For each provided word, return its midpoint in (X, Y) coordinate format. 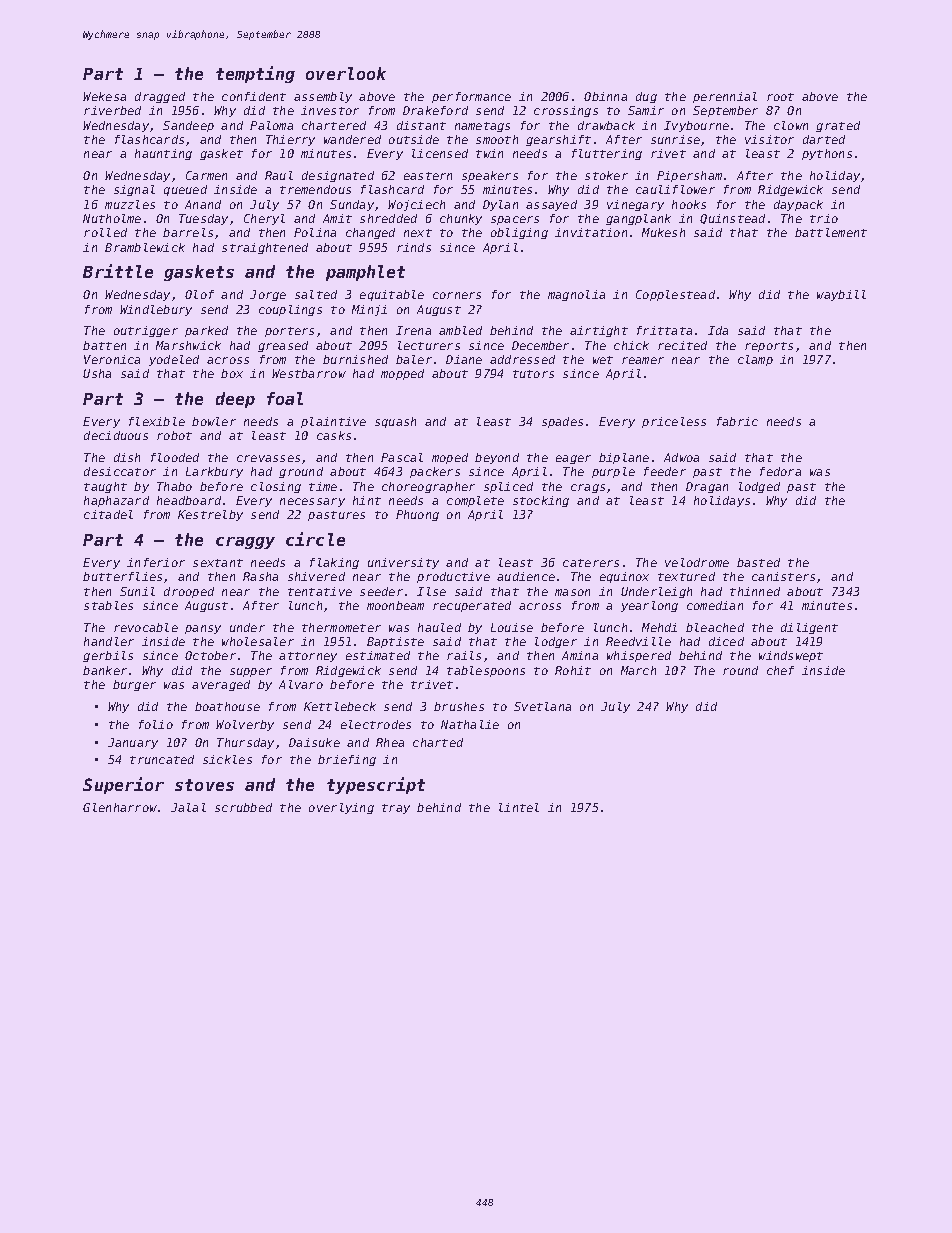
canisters (783, 576)
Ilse (431, 591)
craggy (245, 543)
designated (338, 176)
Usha (97, 373)
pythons (827, 154)
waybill (841, 295)
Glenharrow (120, 807)
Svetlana (542, 706)
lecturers (429, 345)
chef (780, 670)
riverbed (112, 110)
